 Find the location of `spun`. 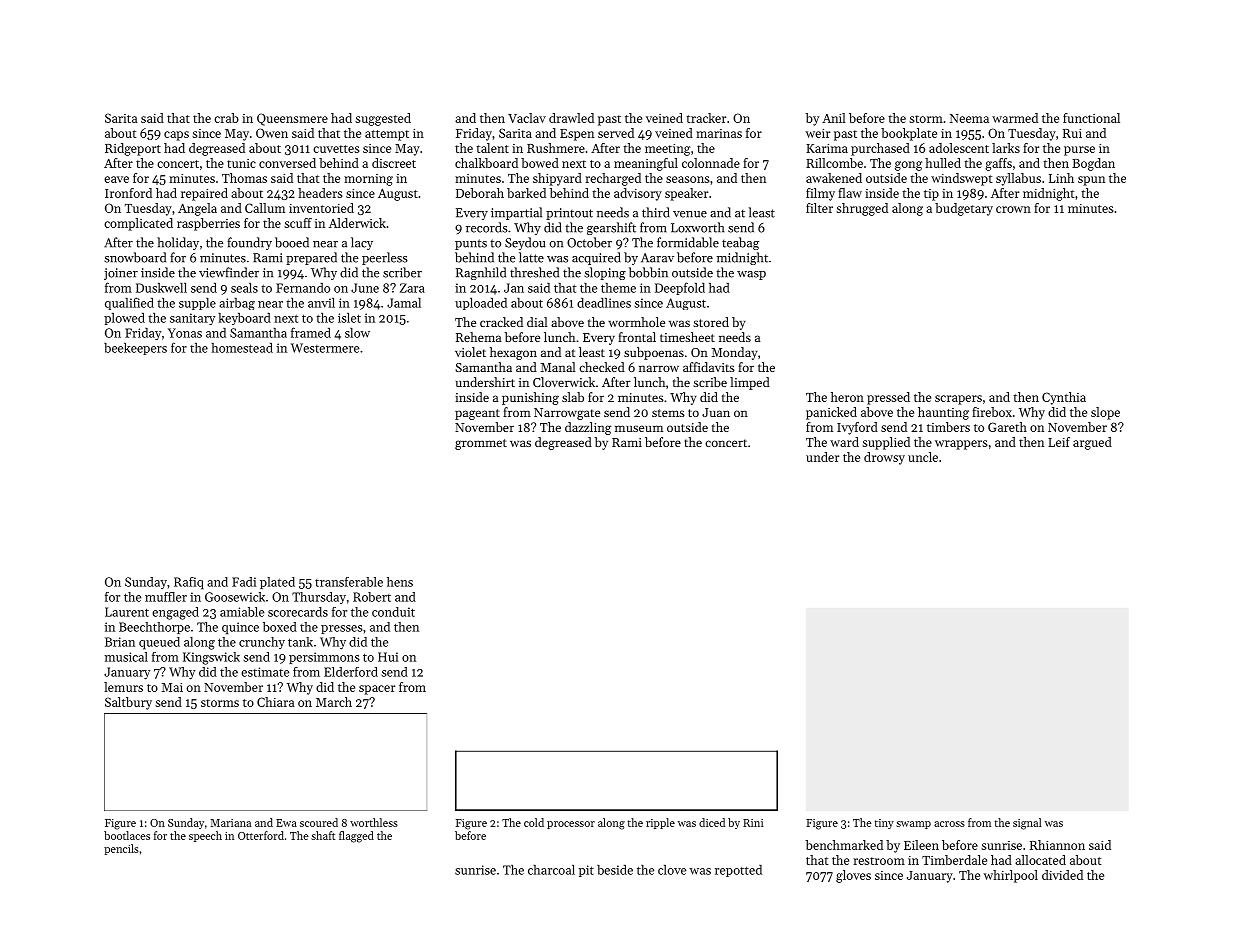

spun is located at coordinates (1091, 181).
